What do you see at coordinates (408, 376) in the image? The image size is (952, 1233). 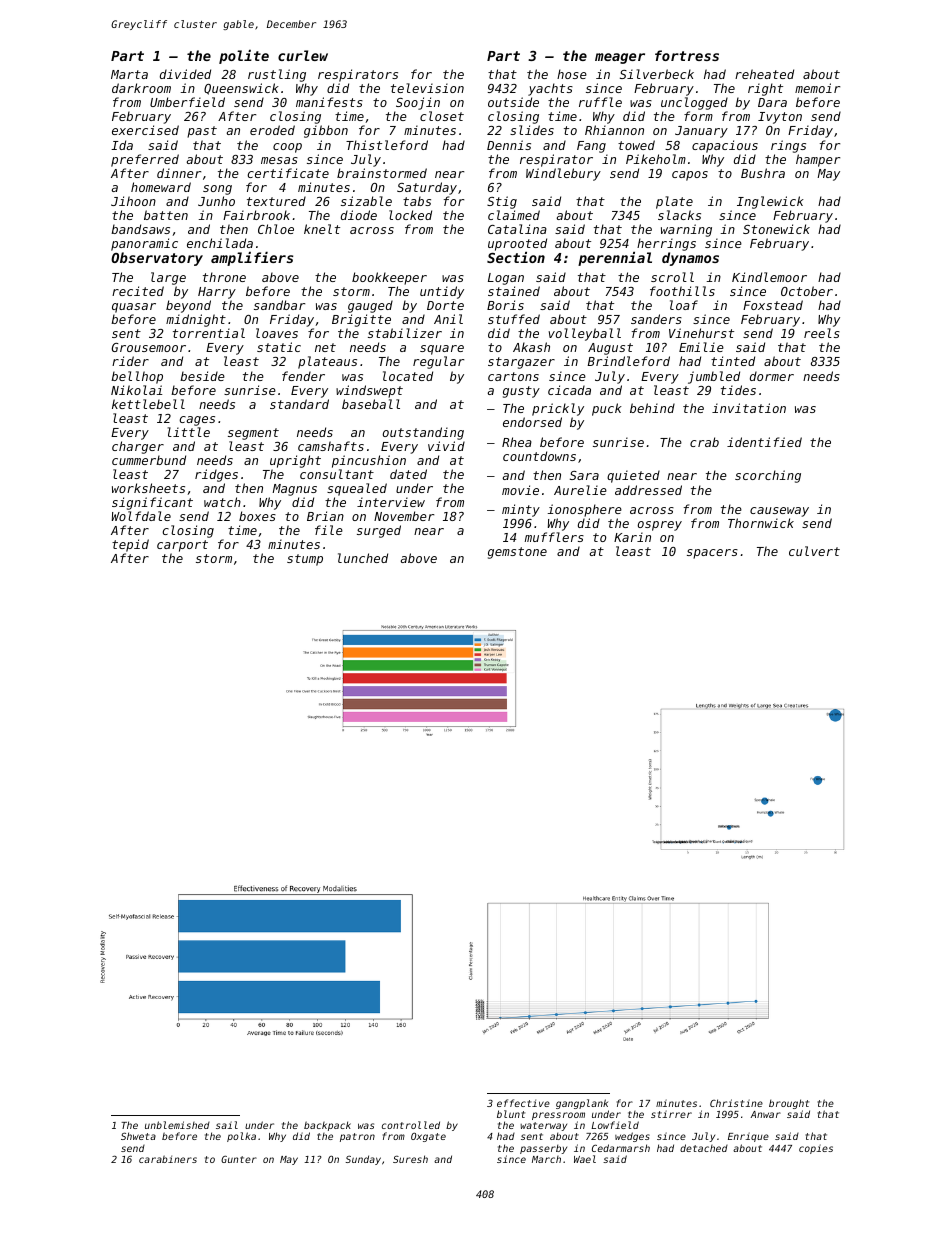 I see `located` at bounding box center [408, 376].
